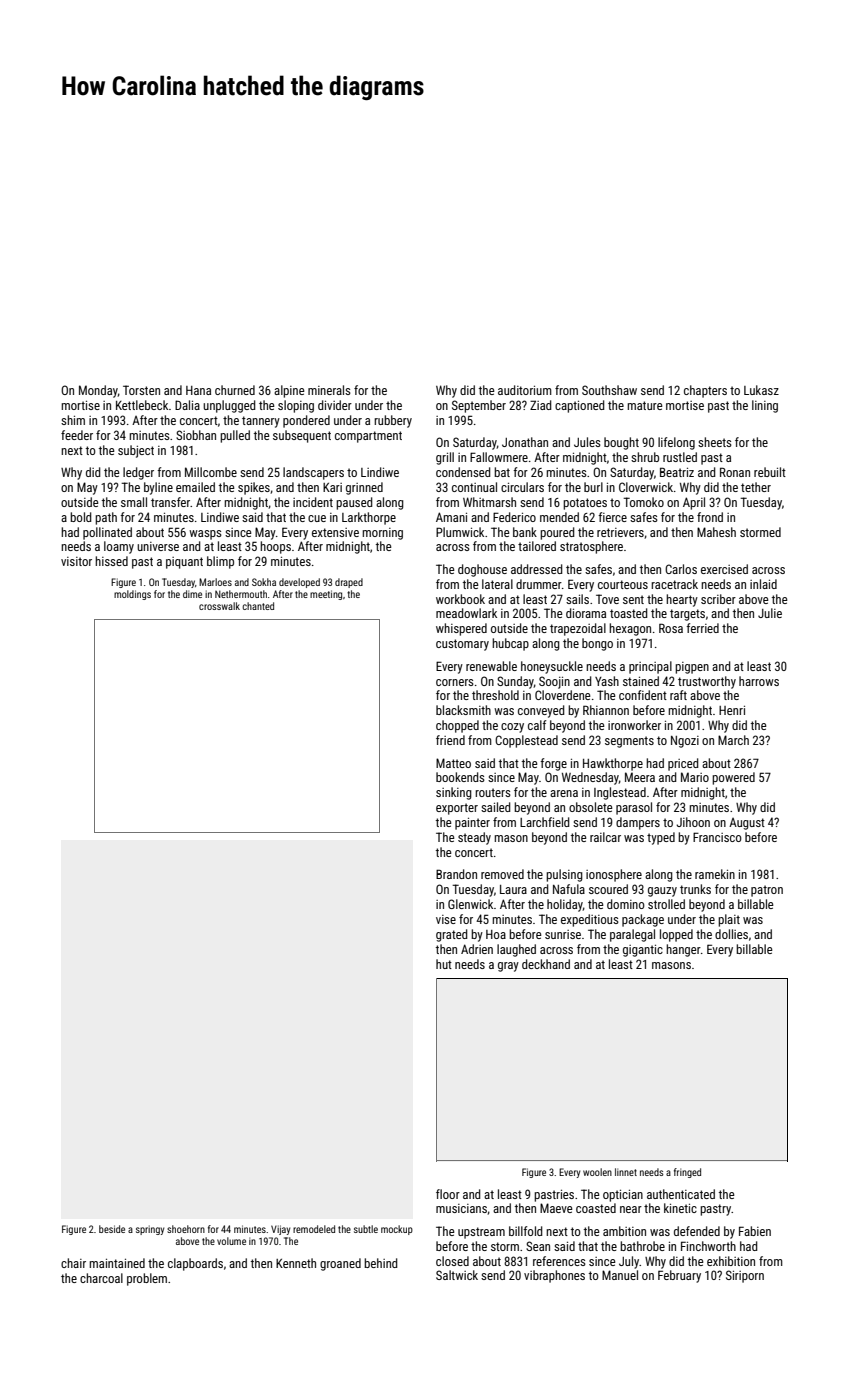  What do you see at coordinates (508, 967) in the screenshot?
I see `gray` at bounding box center [508, 967].
